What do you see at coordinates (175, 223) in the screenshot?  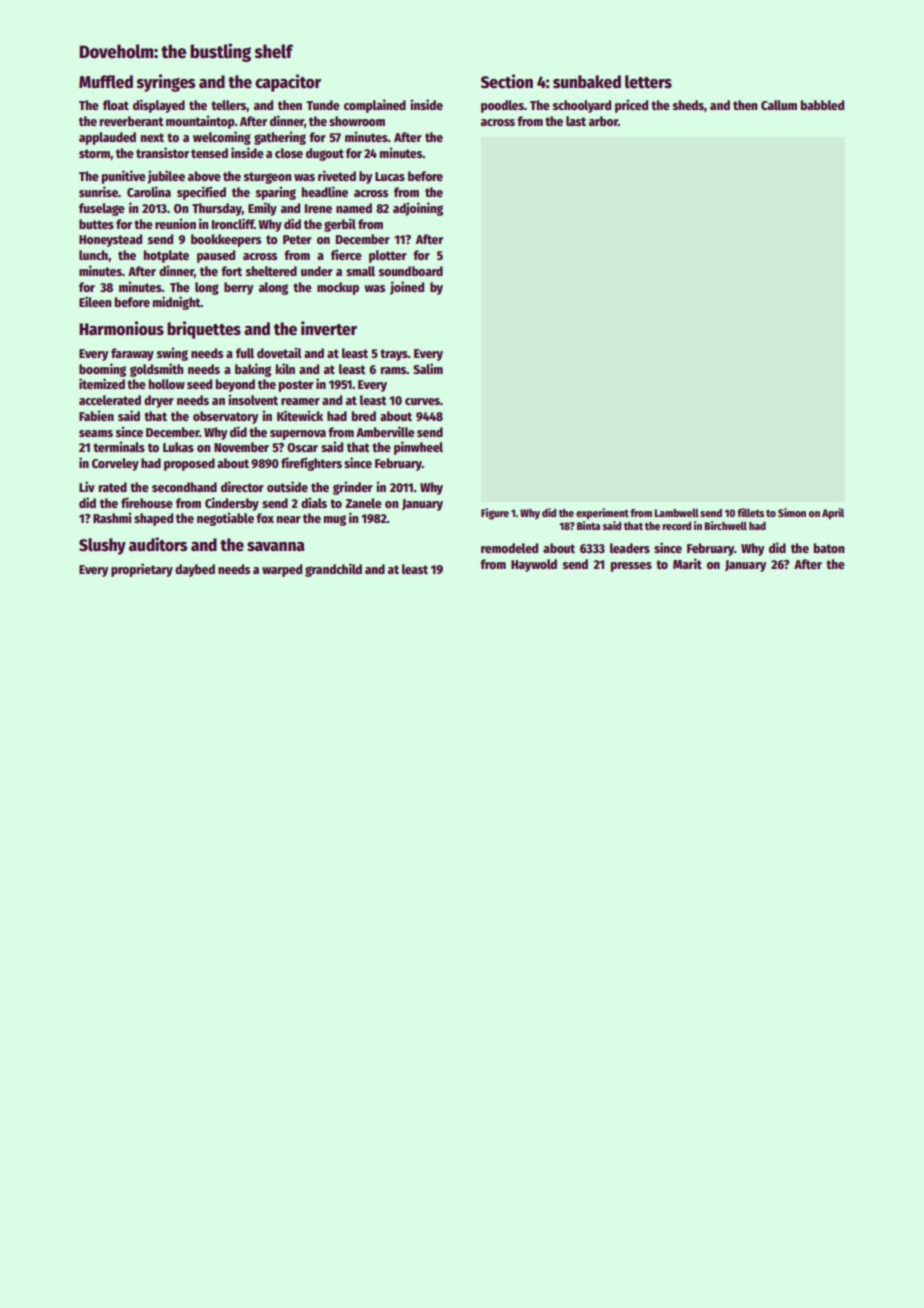 I see `reunion` at bounding box center [175, 223].
